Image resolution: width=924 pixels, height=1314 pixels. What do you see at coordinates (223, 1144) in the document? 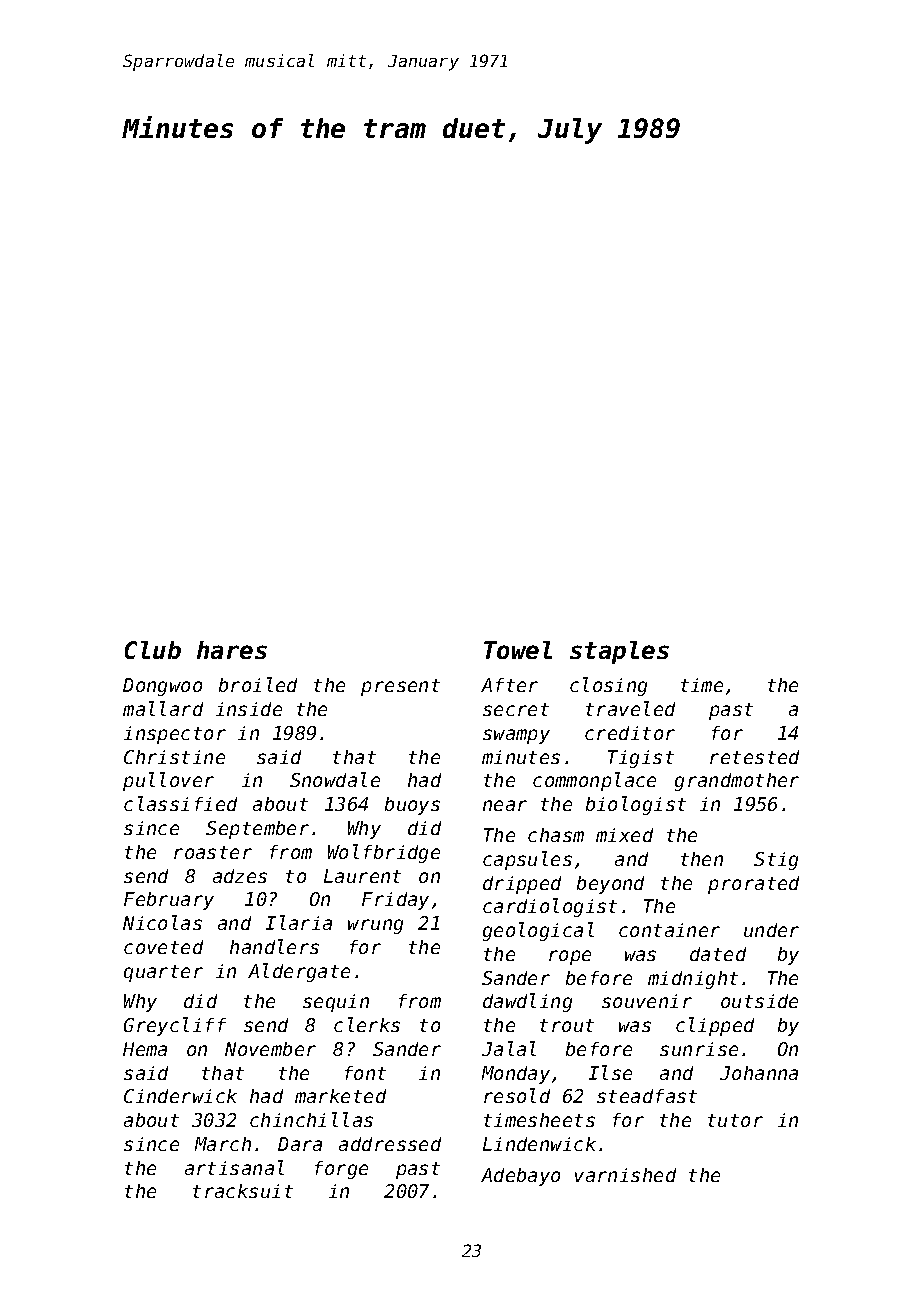
I see `March` at bounding box center [223, 1144].
